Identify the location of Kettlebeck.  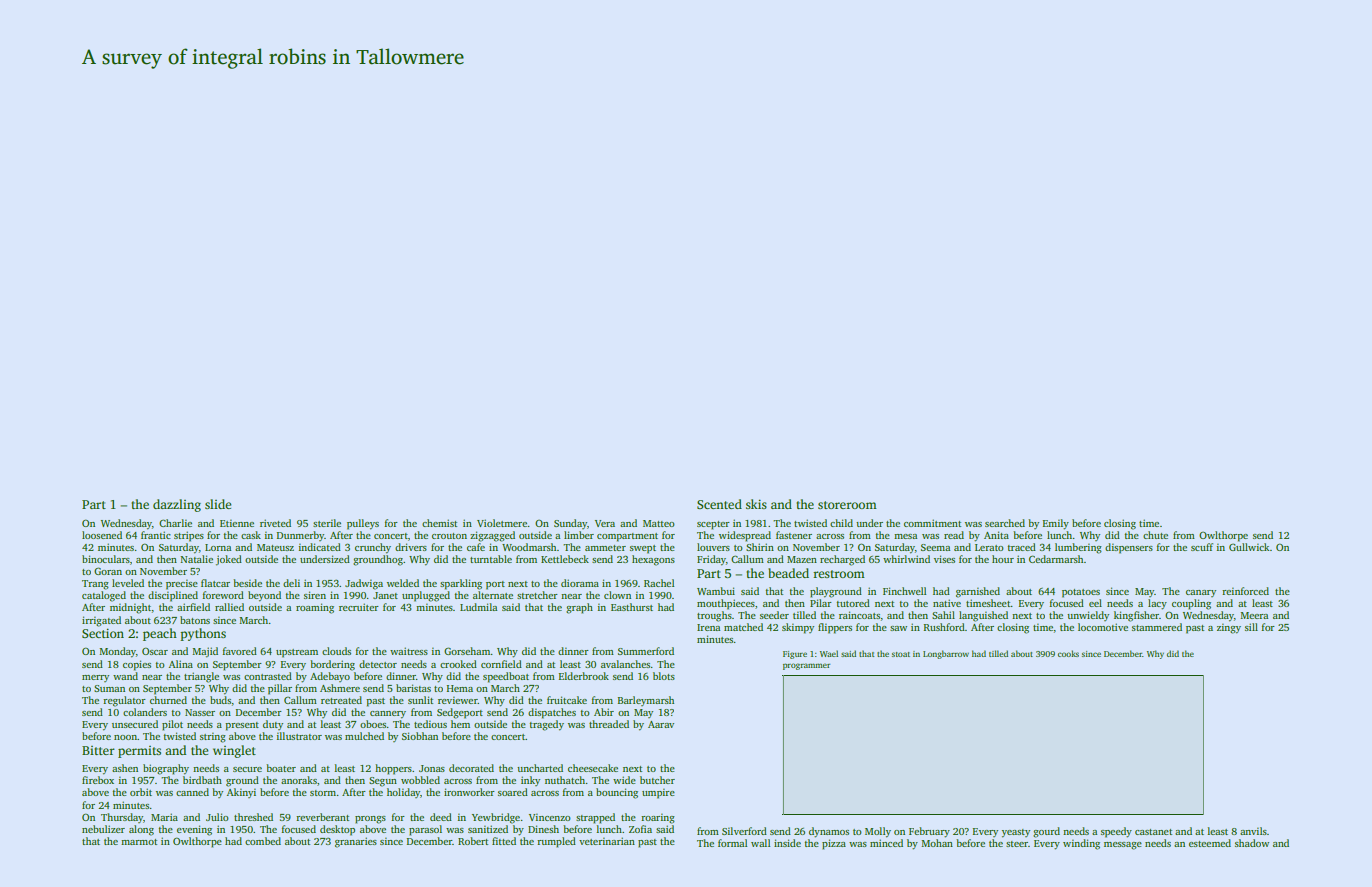
(565, 559).
